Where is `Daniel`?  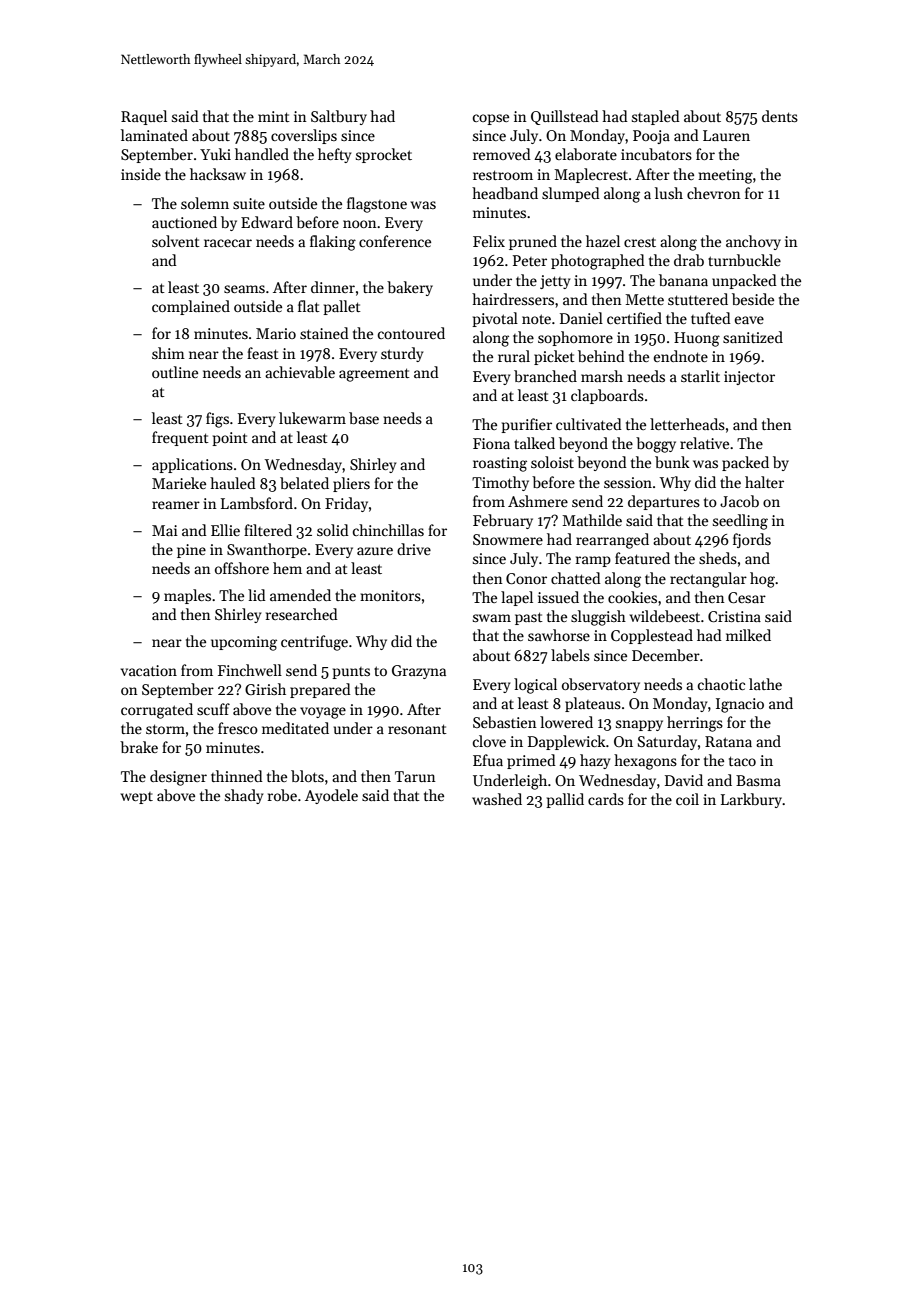 Daniel is located at coordinates (581, 318).
